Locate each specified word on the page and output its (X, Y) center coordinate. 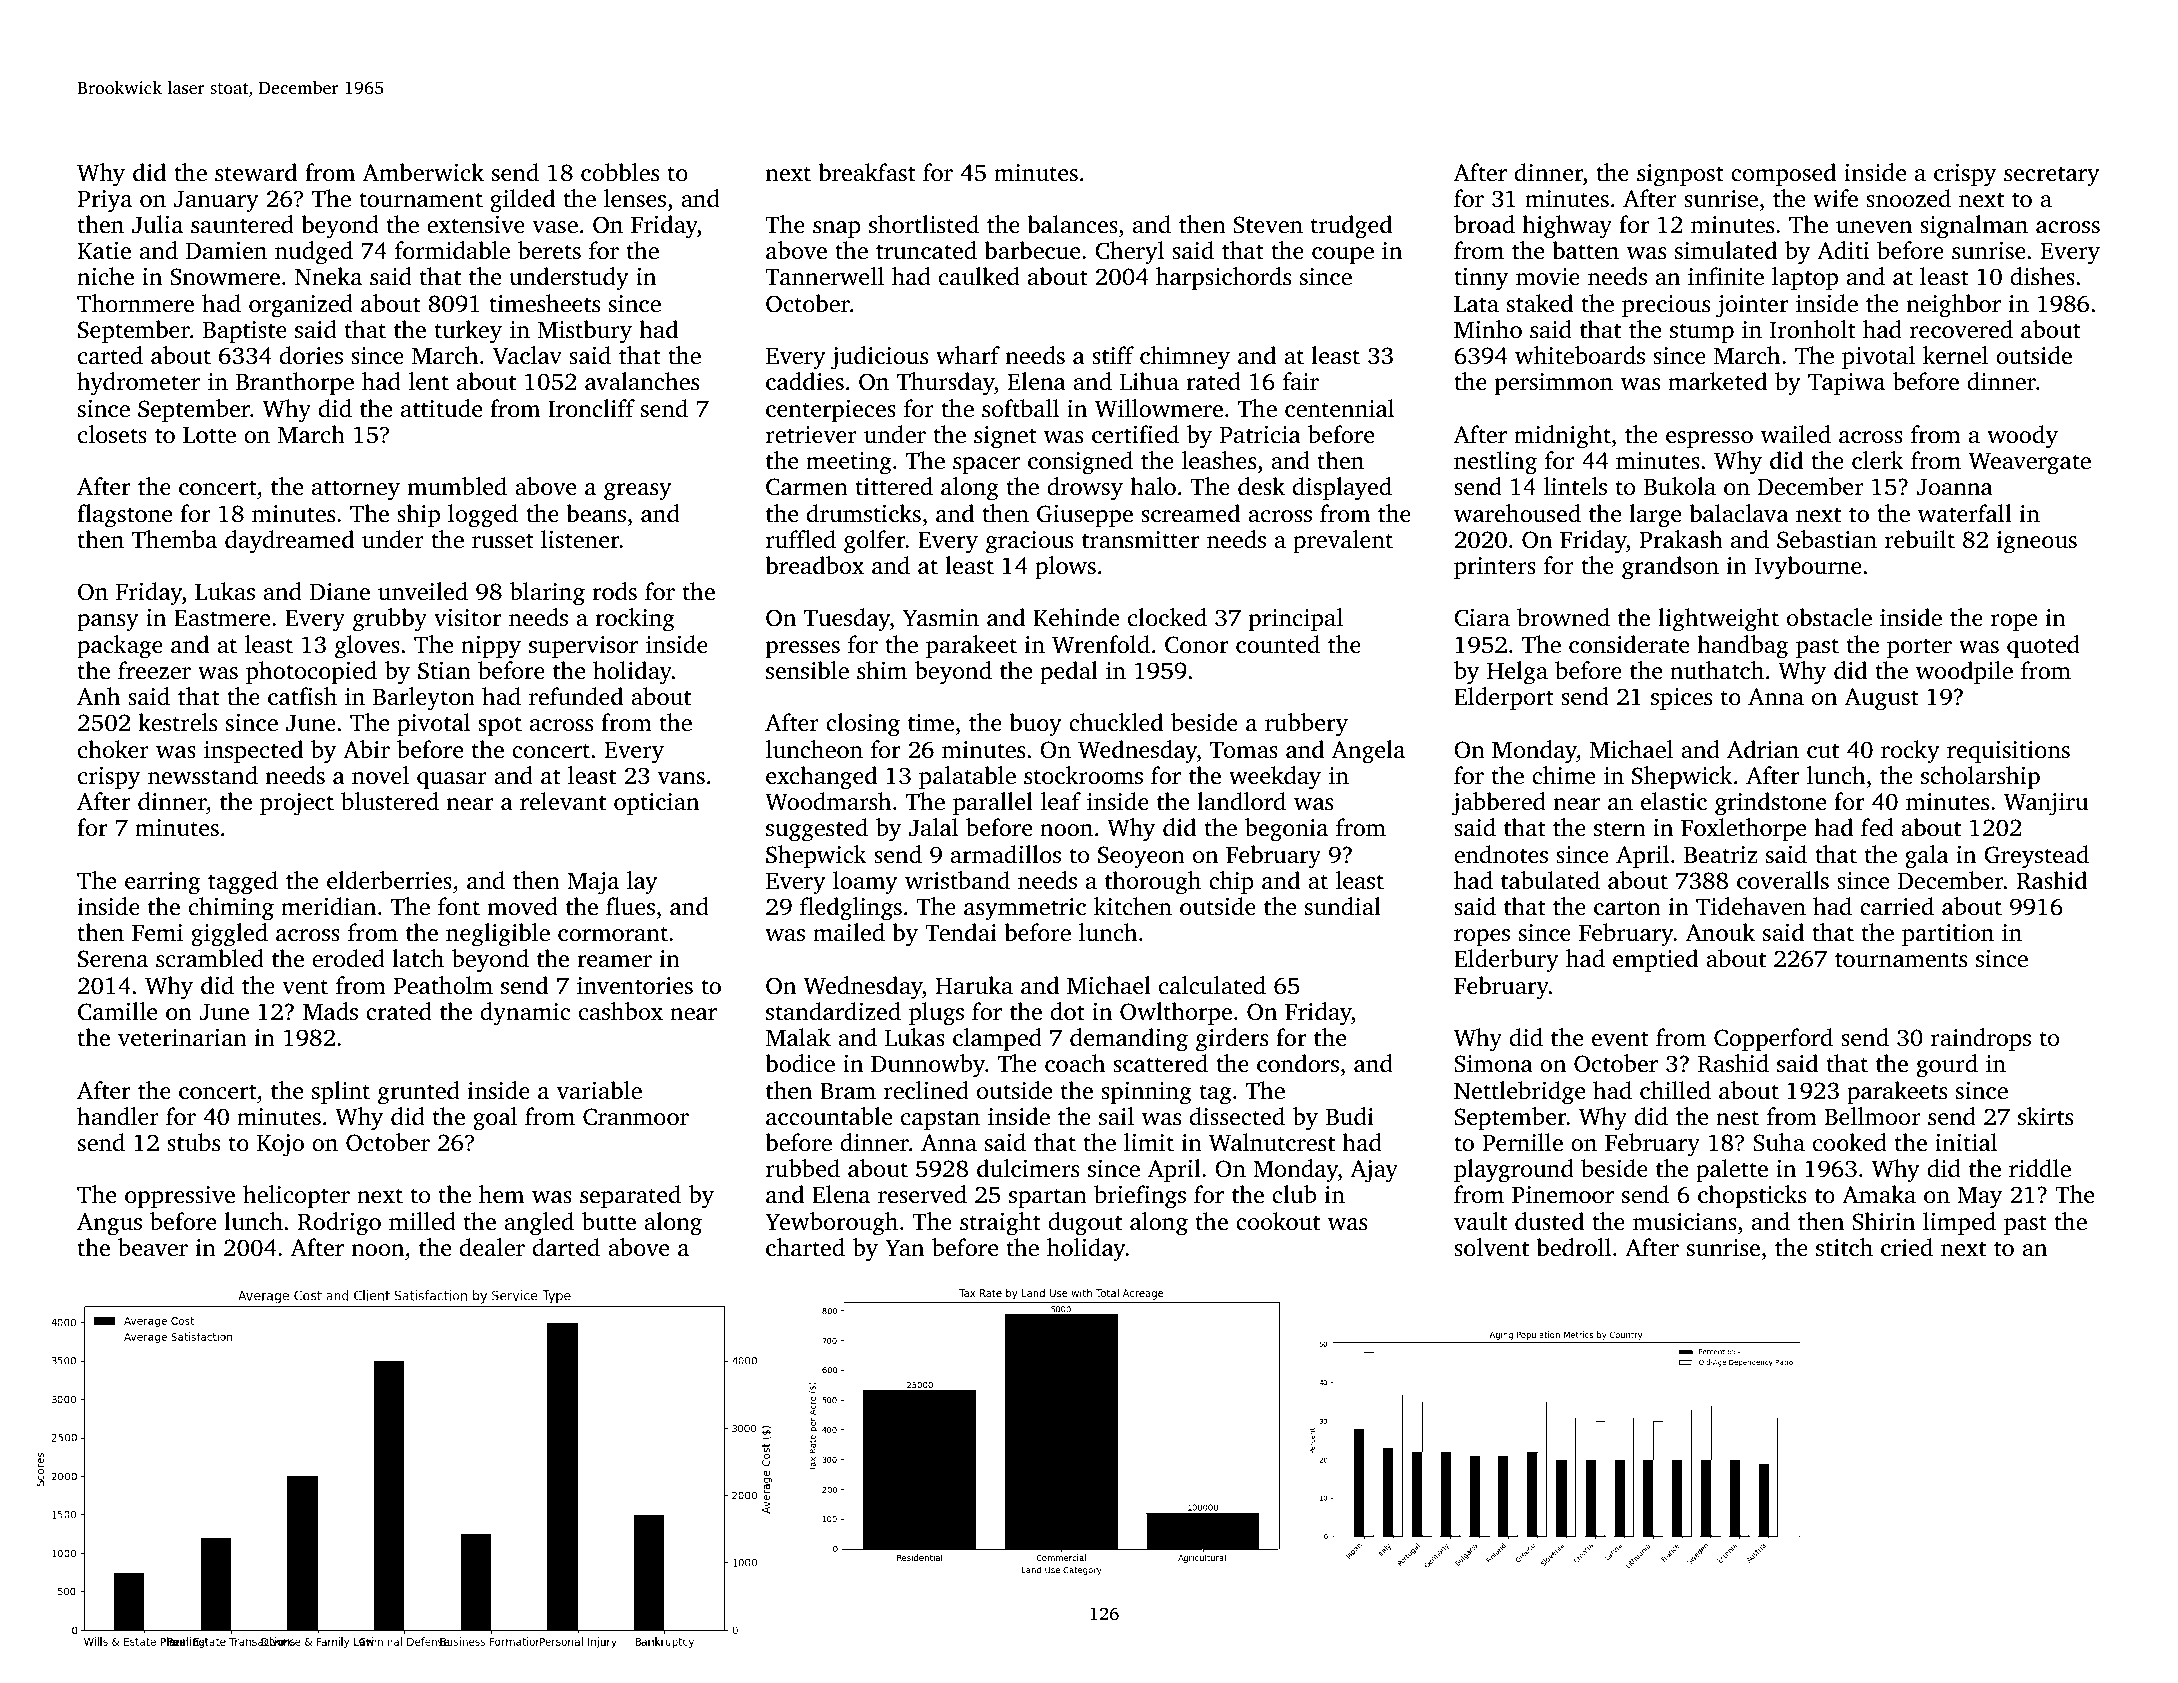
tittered (894, 486)
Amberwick (423, 172)
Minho (1488, 329)
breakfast (867, 172)
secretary (2052, 176)
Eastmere (222, 618)
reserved (922, 1194)
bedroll (1573, 1247)
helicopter (296, 1197)
